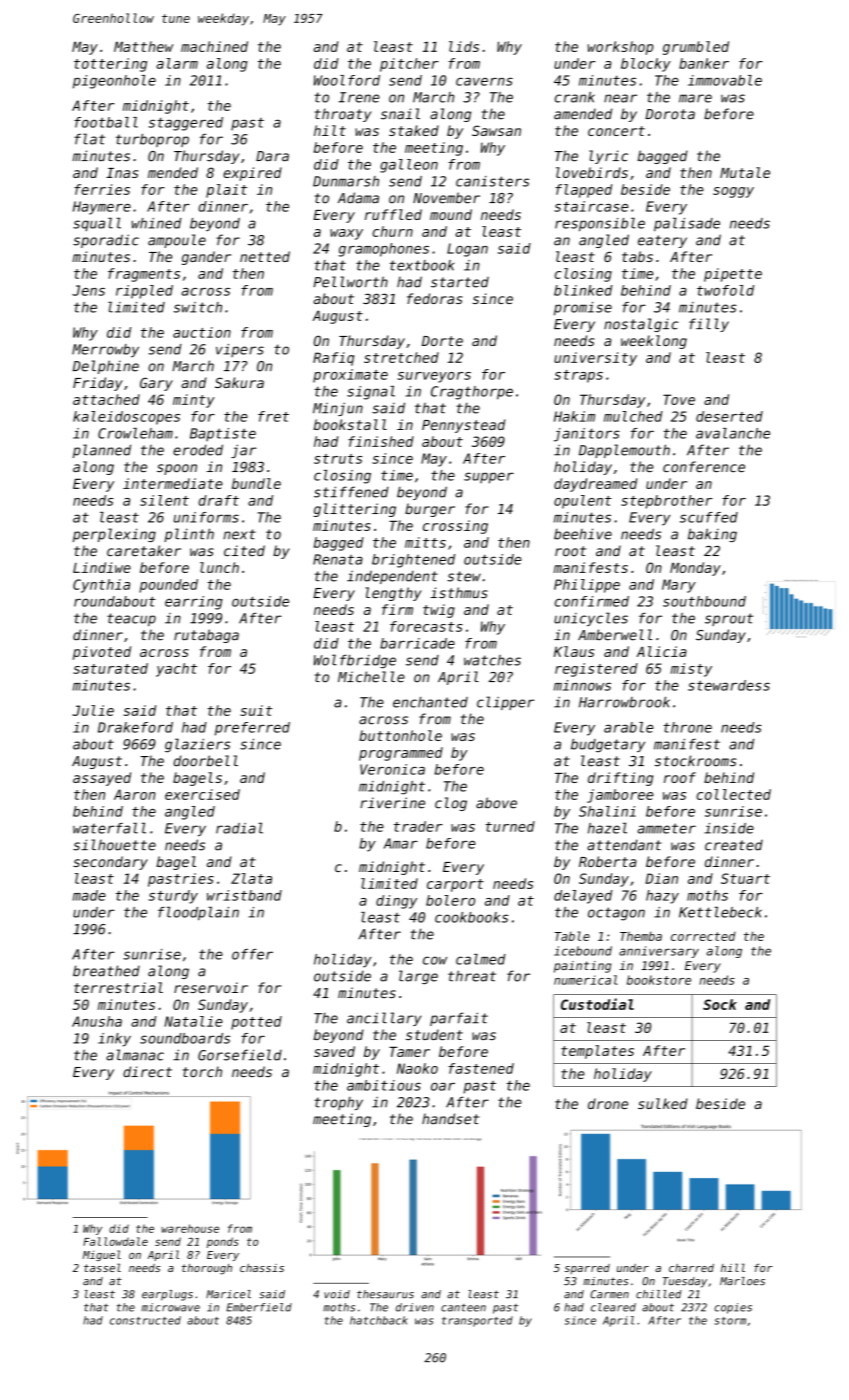 The width and height of the screenshot is (849, 1400). I want to click on southbound, so click(704, 601).
